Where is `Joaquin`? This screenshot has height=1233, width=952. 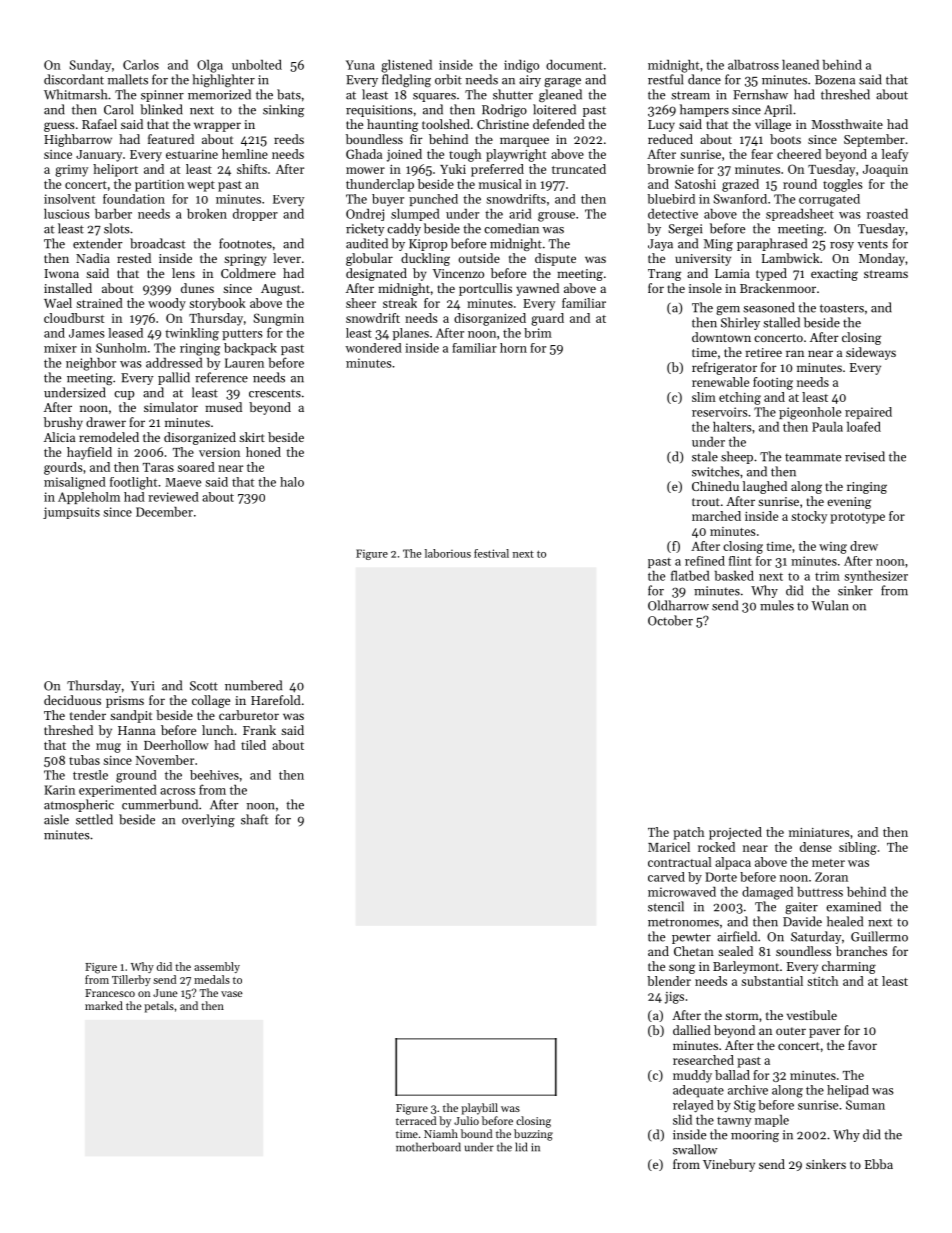
Joaquin is located at coordinates (885, 171).
